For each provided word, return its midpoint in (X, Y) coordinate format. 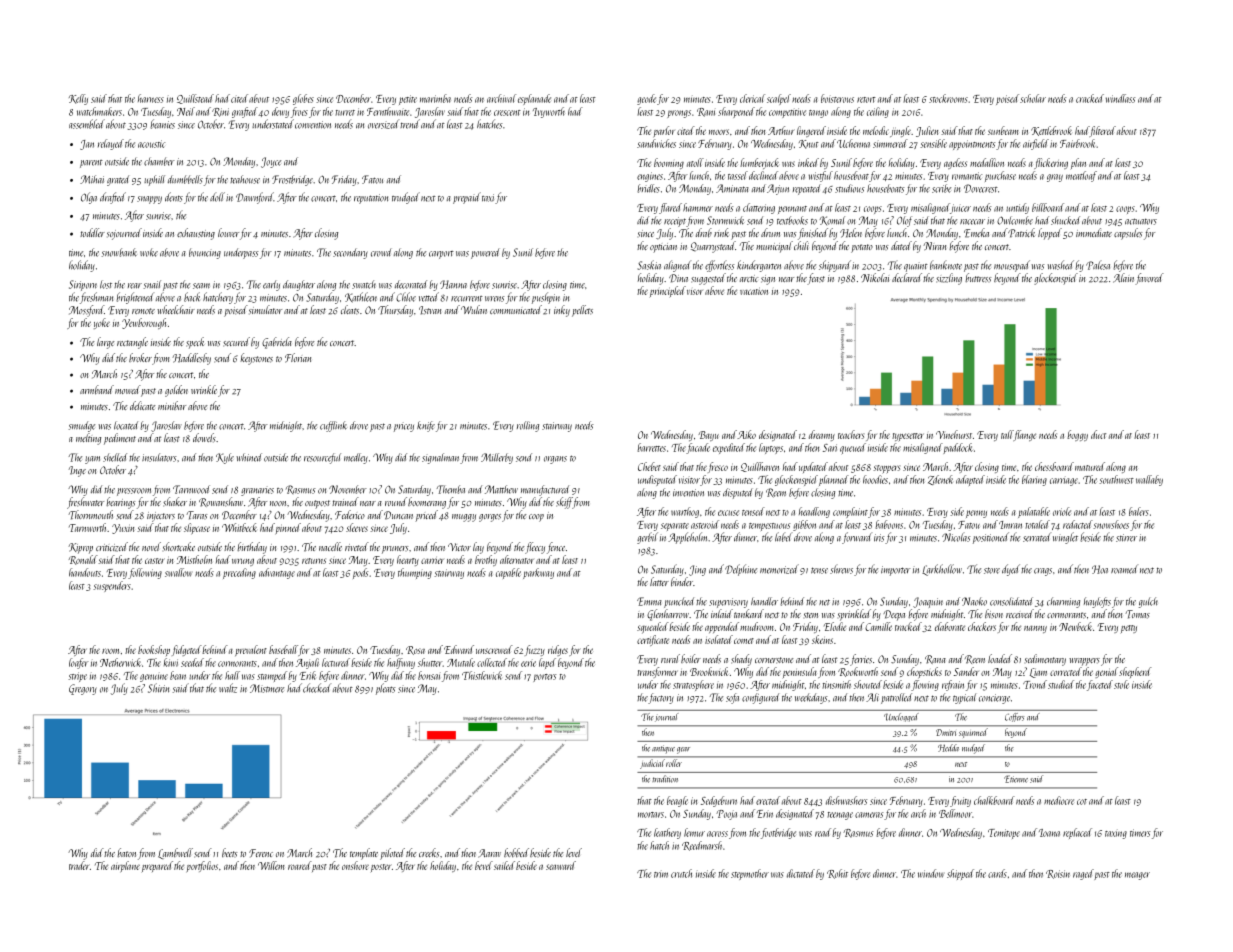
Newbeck (1075, 626)
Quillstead (195, 99)
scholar (1033, 98)
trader (79, 865)
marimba (435, 98)
